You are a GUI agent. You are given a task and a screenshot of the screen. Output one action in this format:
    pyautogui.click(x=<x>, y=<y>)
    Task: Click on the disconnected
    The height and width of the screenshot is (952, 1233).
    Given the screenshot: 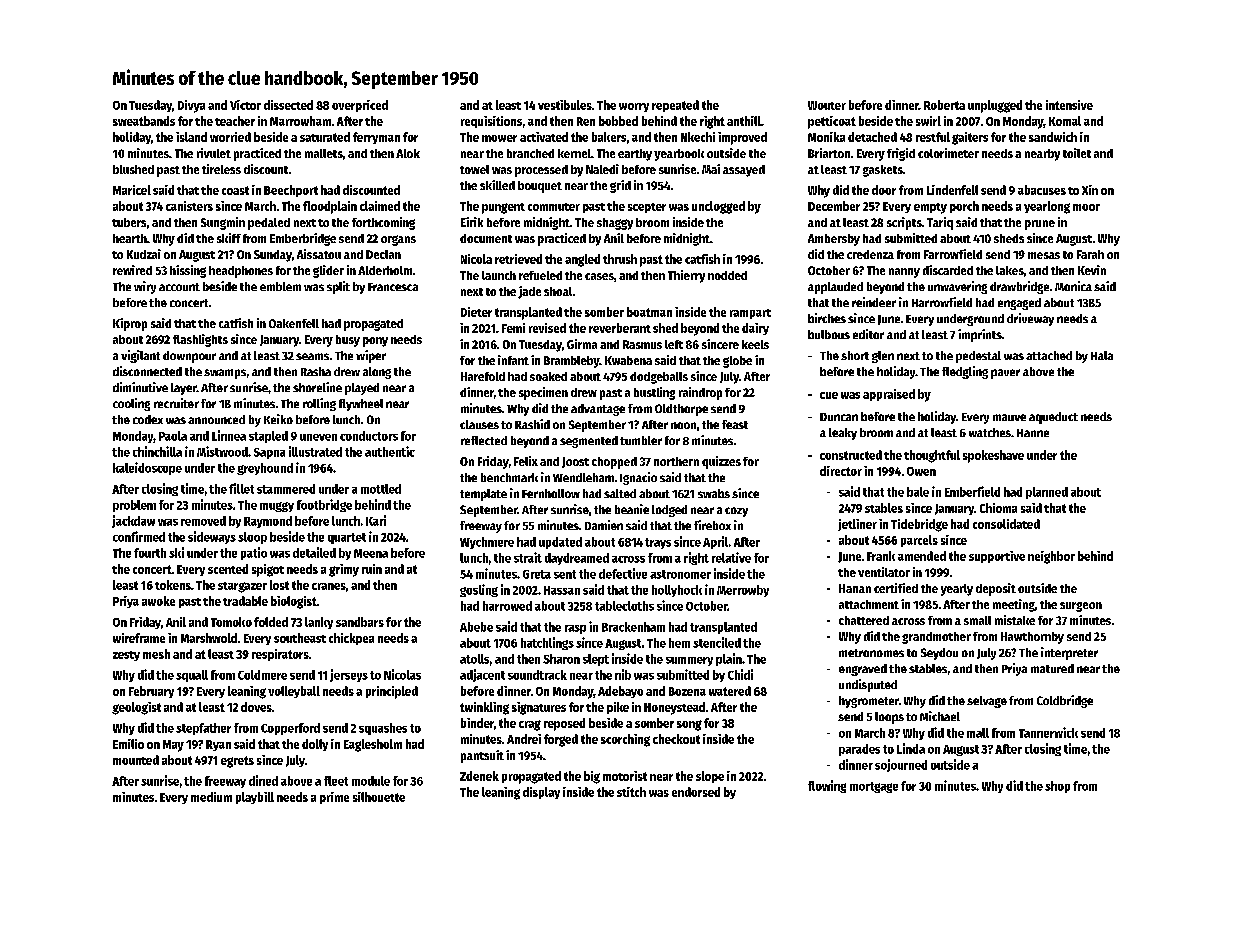 What is the action you would take?
    pyautogui.click(x=147, y=371)
